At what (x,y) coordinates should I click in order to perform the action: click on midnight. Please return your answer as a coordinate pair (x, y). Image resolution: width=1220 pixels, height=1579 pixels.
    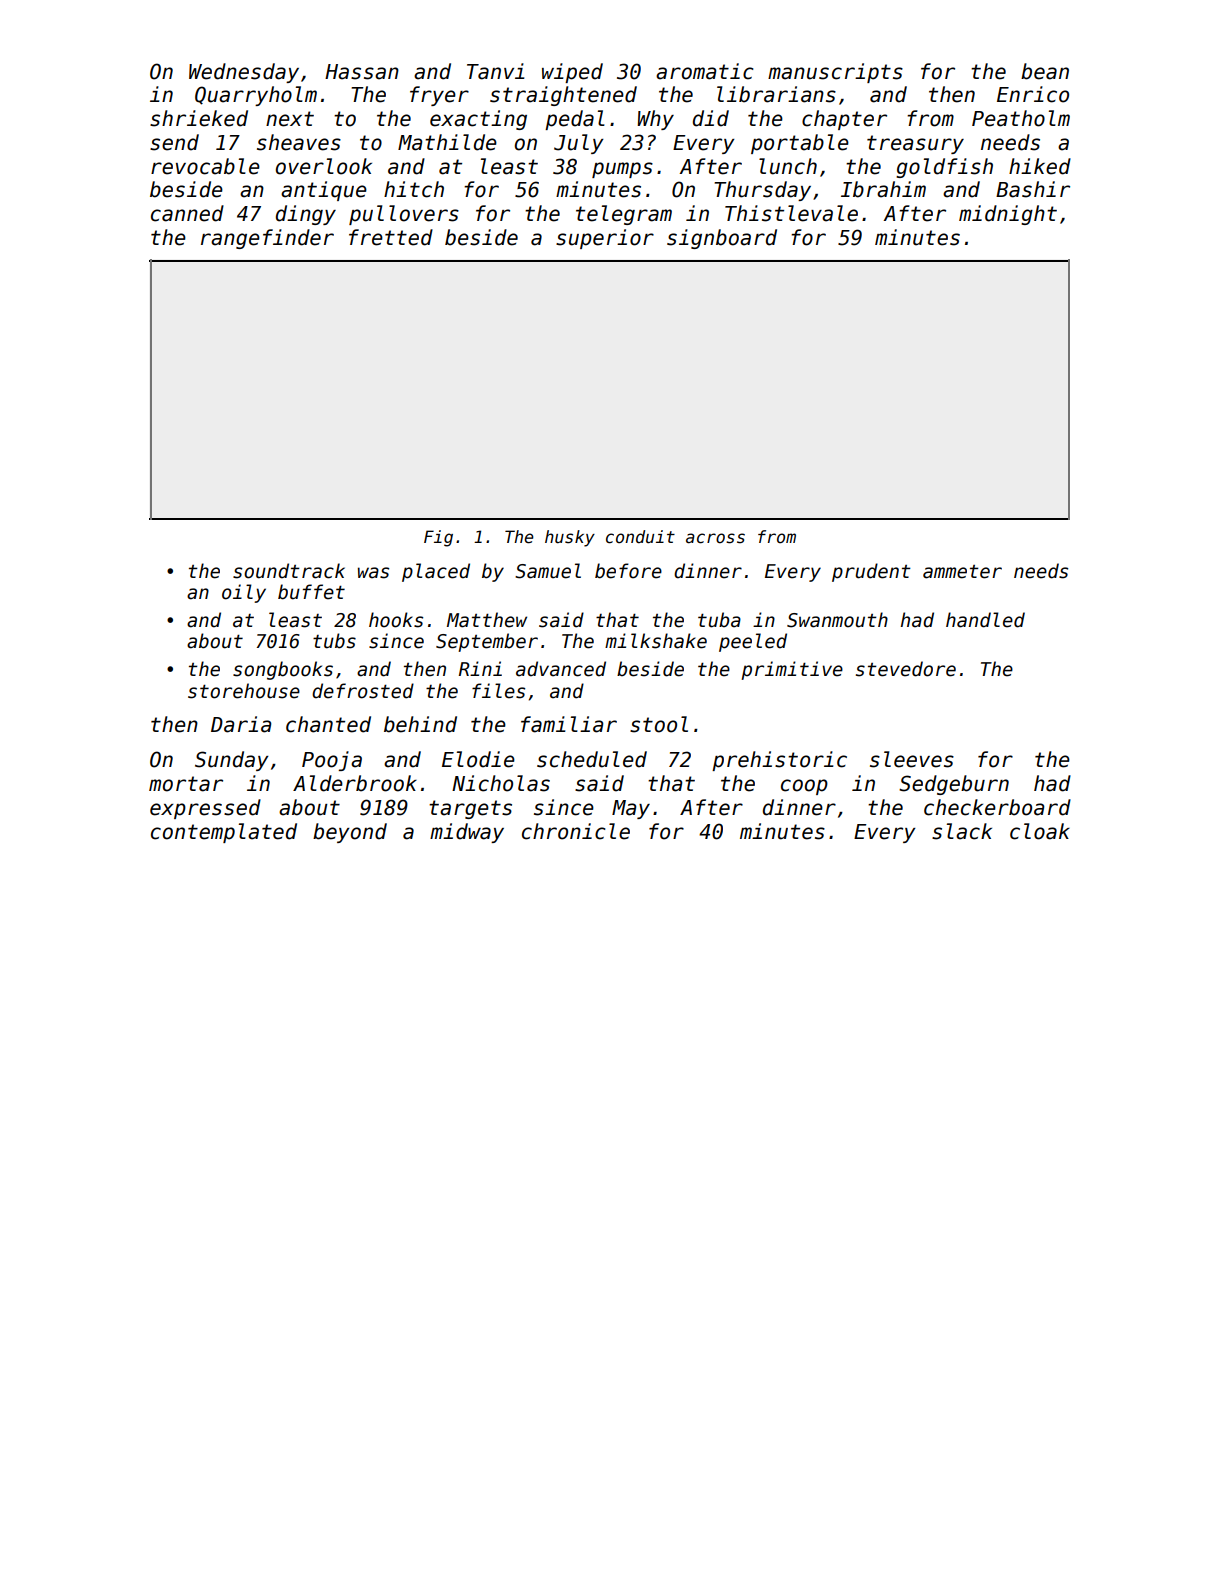
    Looking at the image, I should click on (1008, 215).
